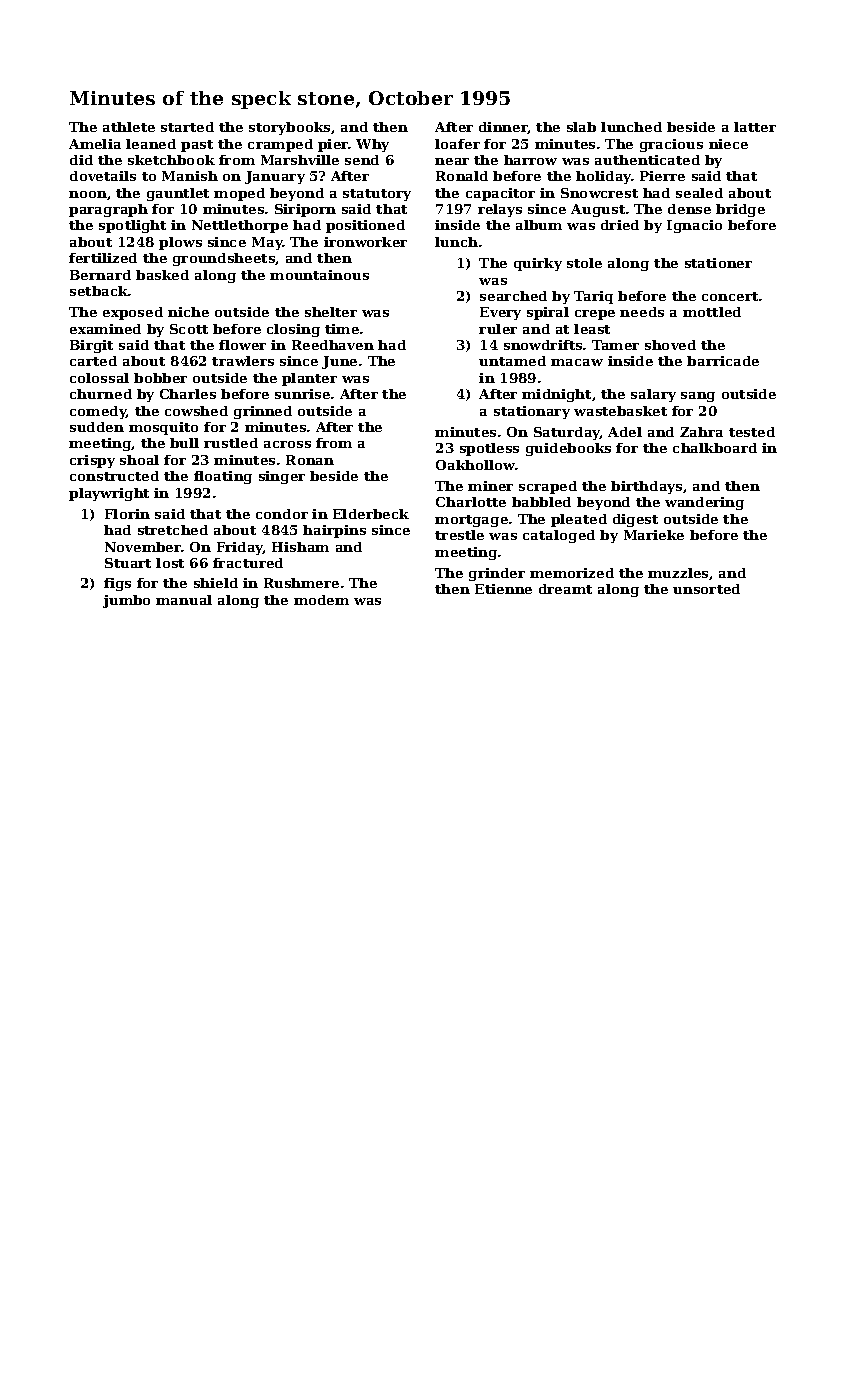  Describe the element at coordinates (342, 329) in the image. I see `time` at that location.
